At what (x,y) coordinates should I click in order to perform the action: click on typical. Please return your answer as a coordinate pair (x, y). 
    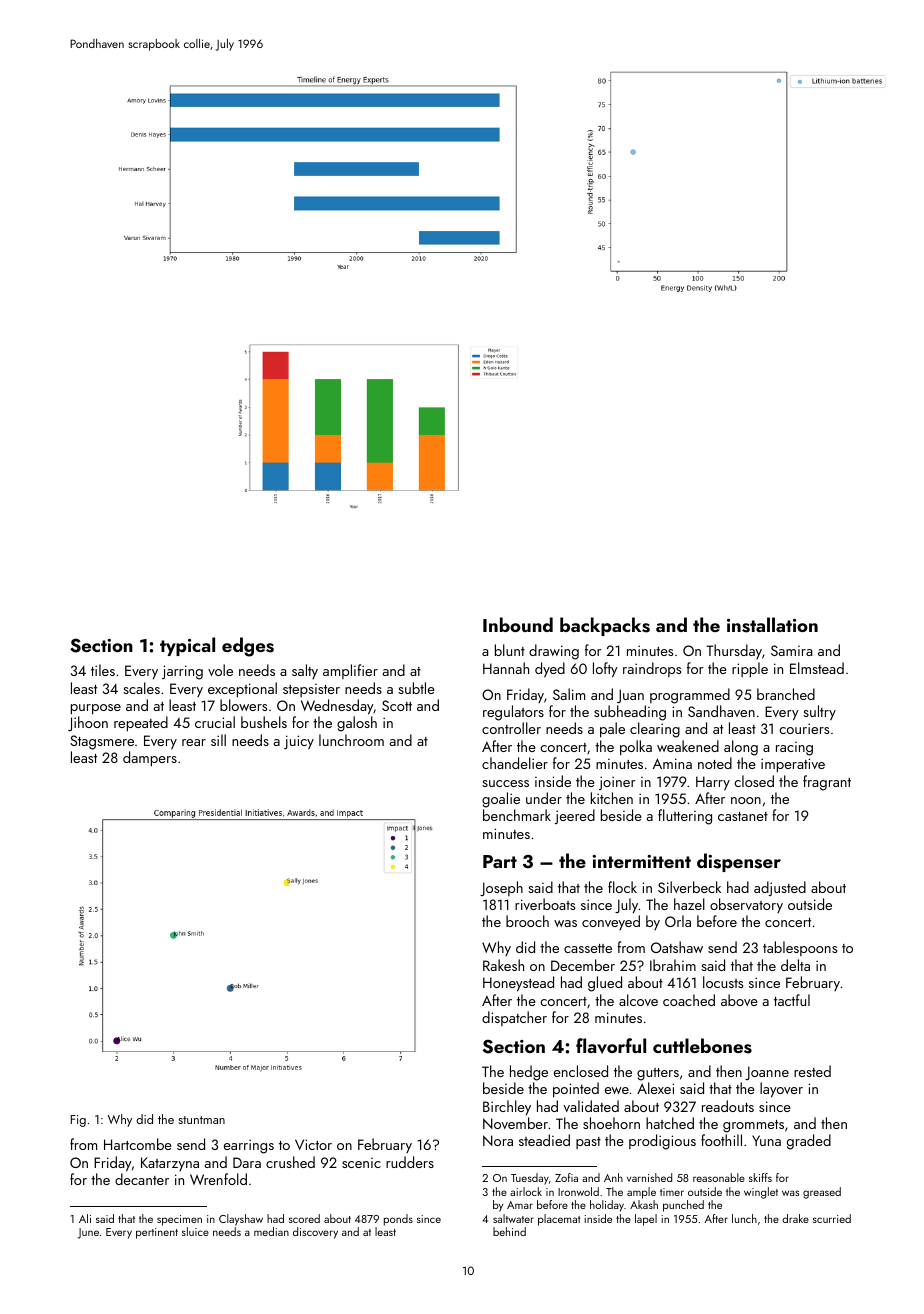
    Looking at the image, I should click on (187, 646).
